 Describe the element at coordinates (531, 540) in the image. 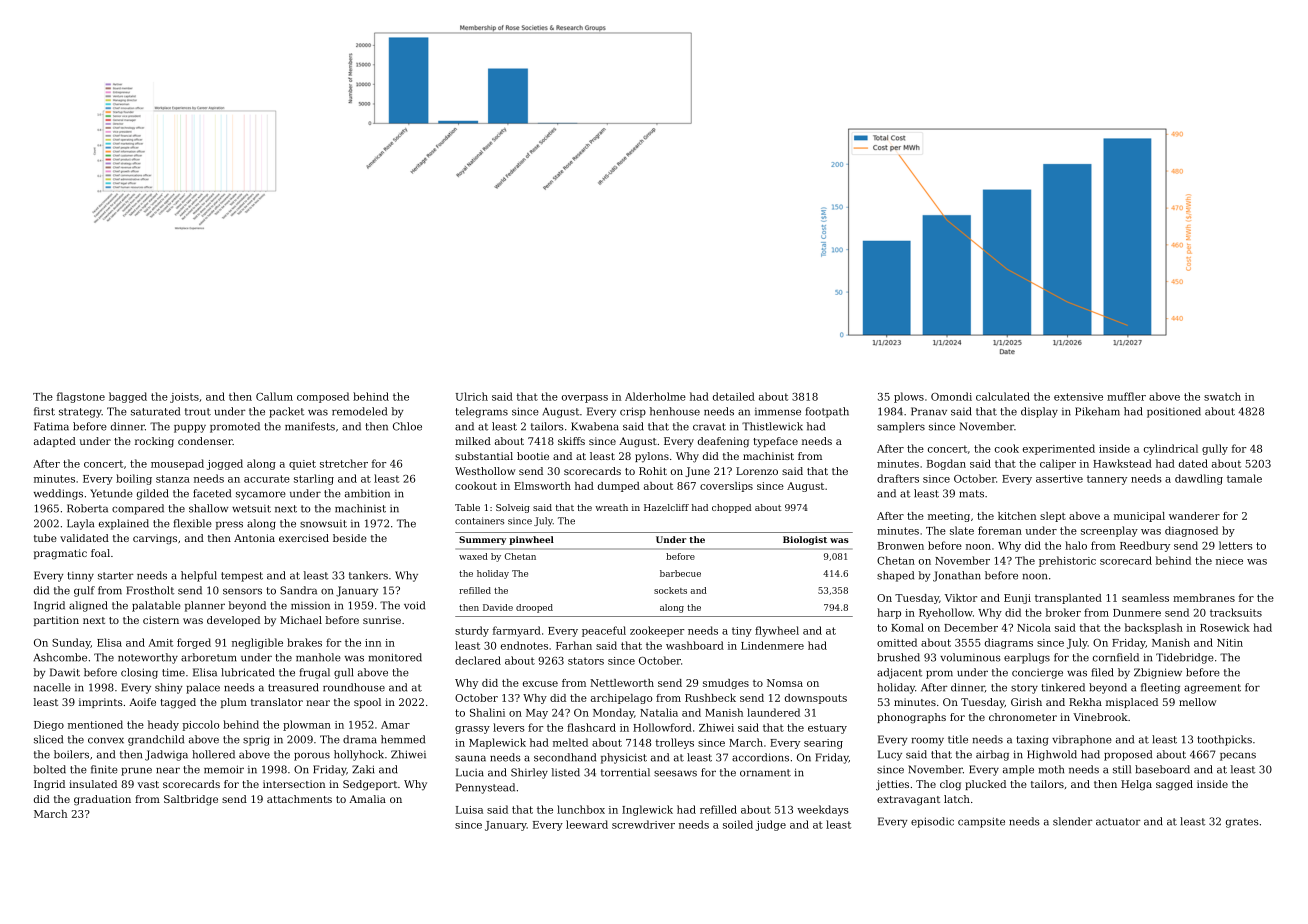

I see `pinwheel` at that location.
